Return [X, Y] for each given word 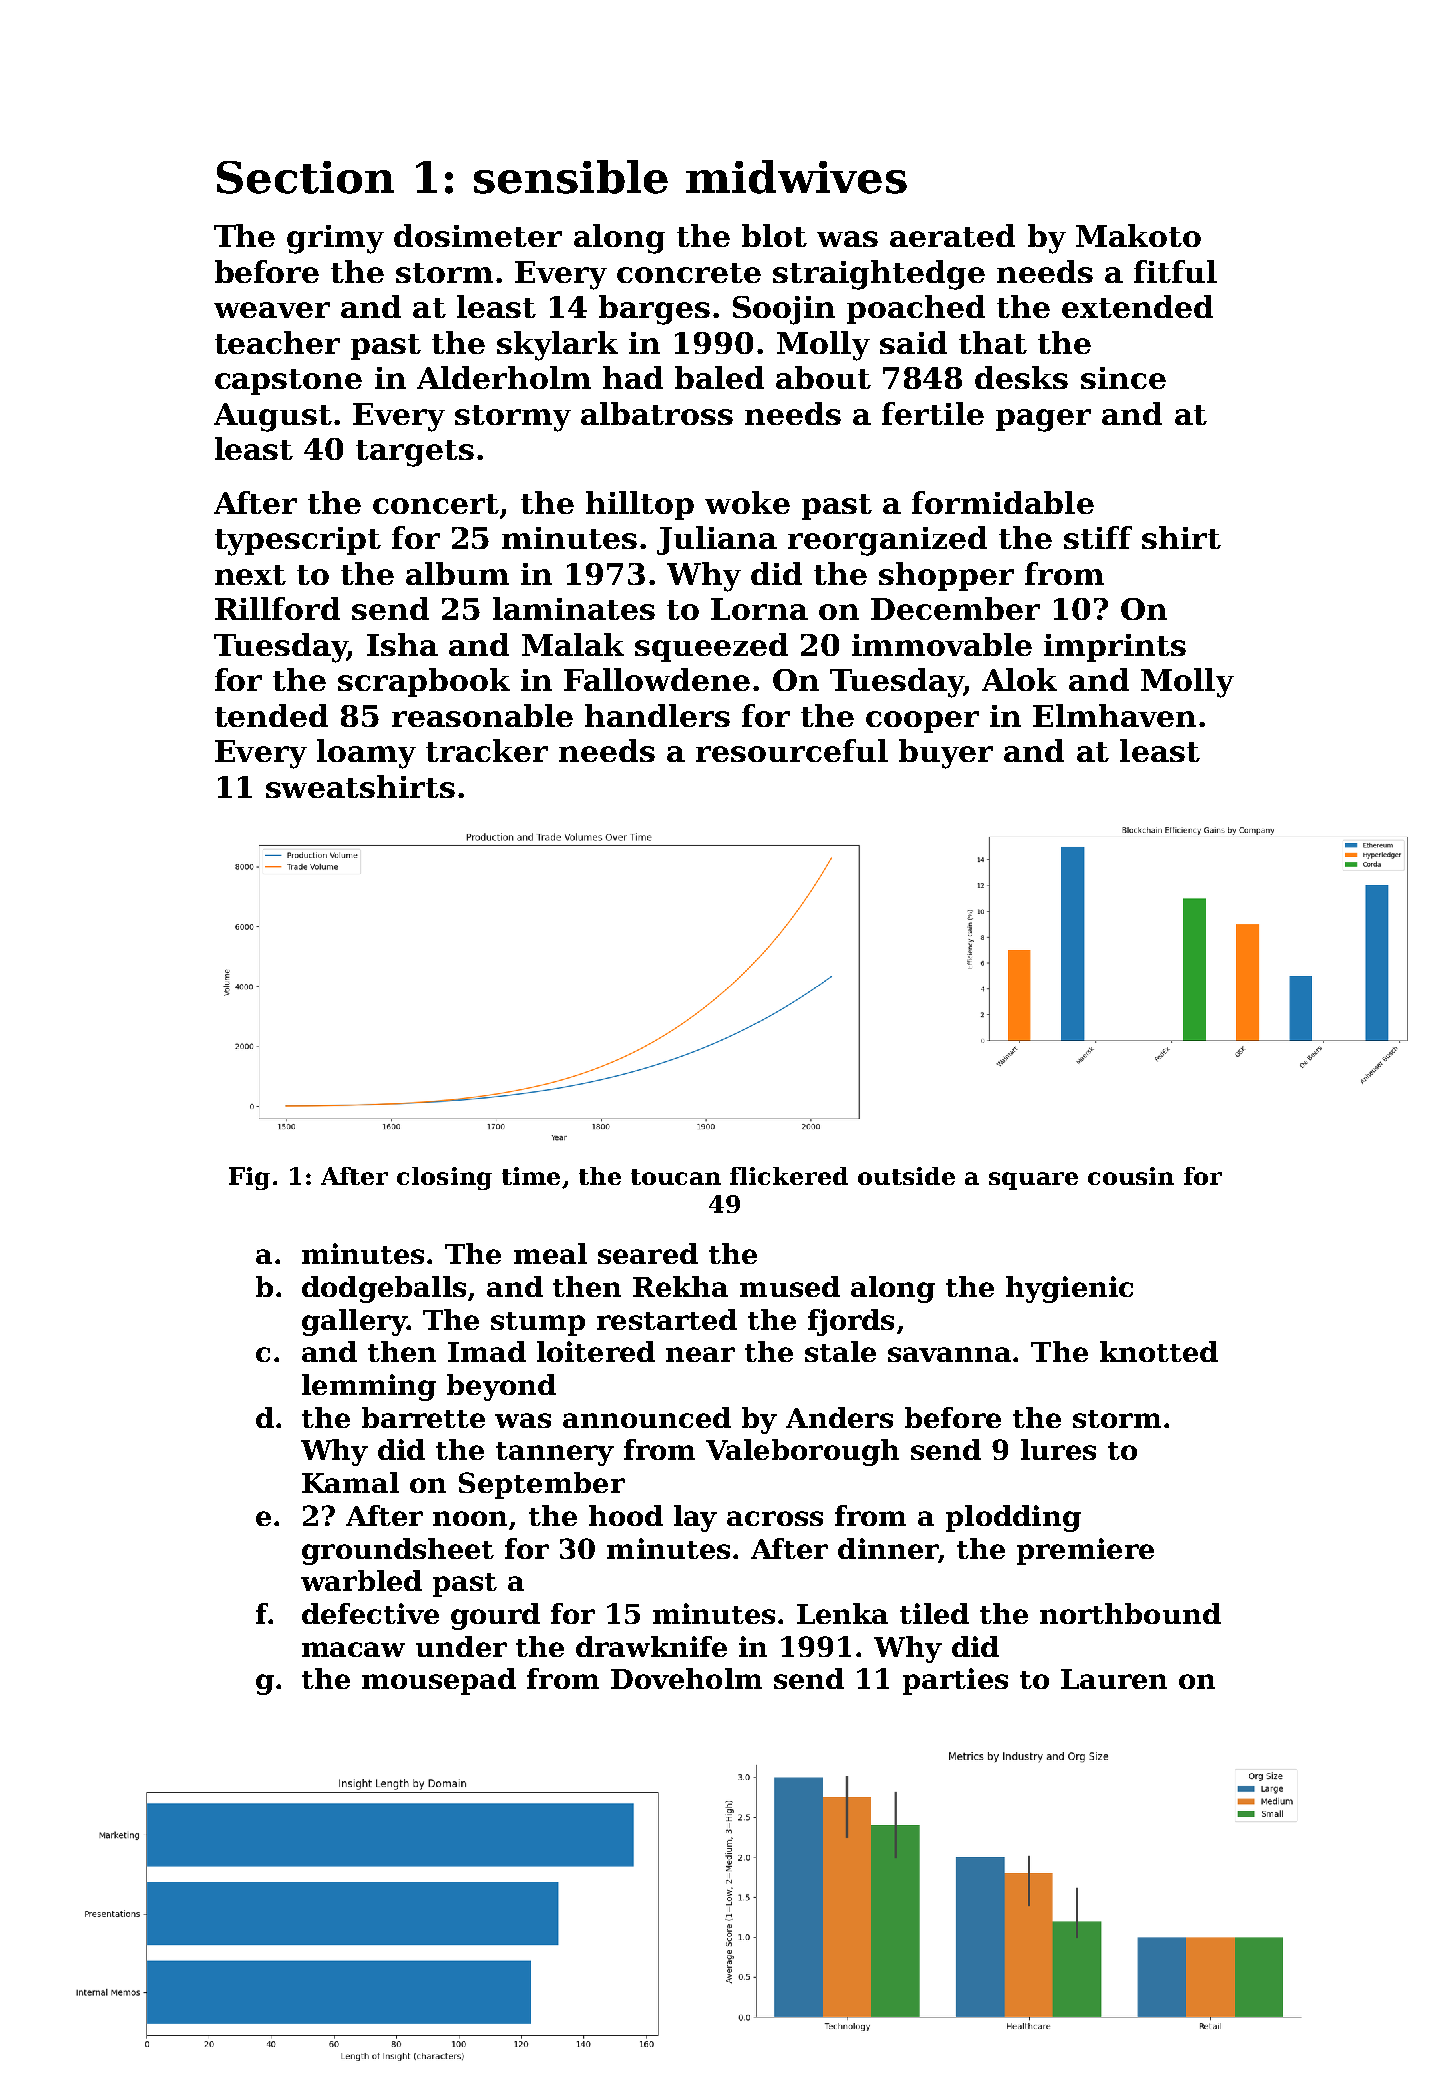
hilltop [640, 505]
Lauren [1114, 1679]
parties [955, 1681]
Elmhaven [1114, 715]
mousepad [439, 1681]
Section [305, 177]
